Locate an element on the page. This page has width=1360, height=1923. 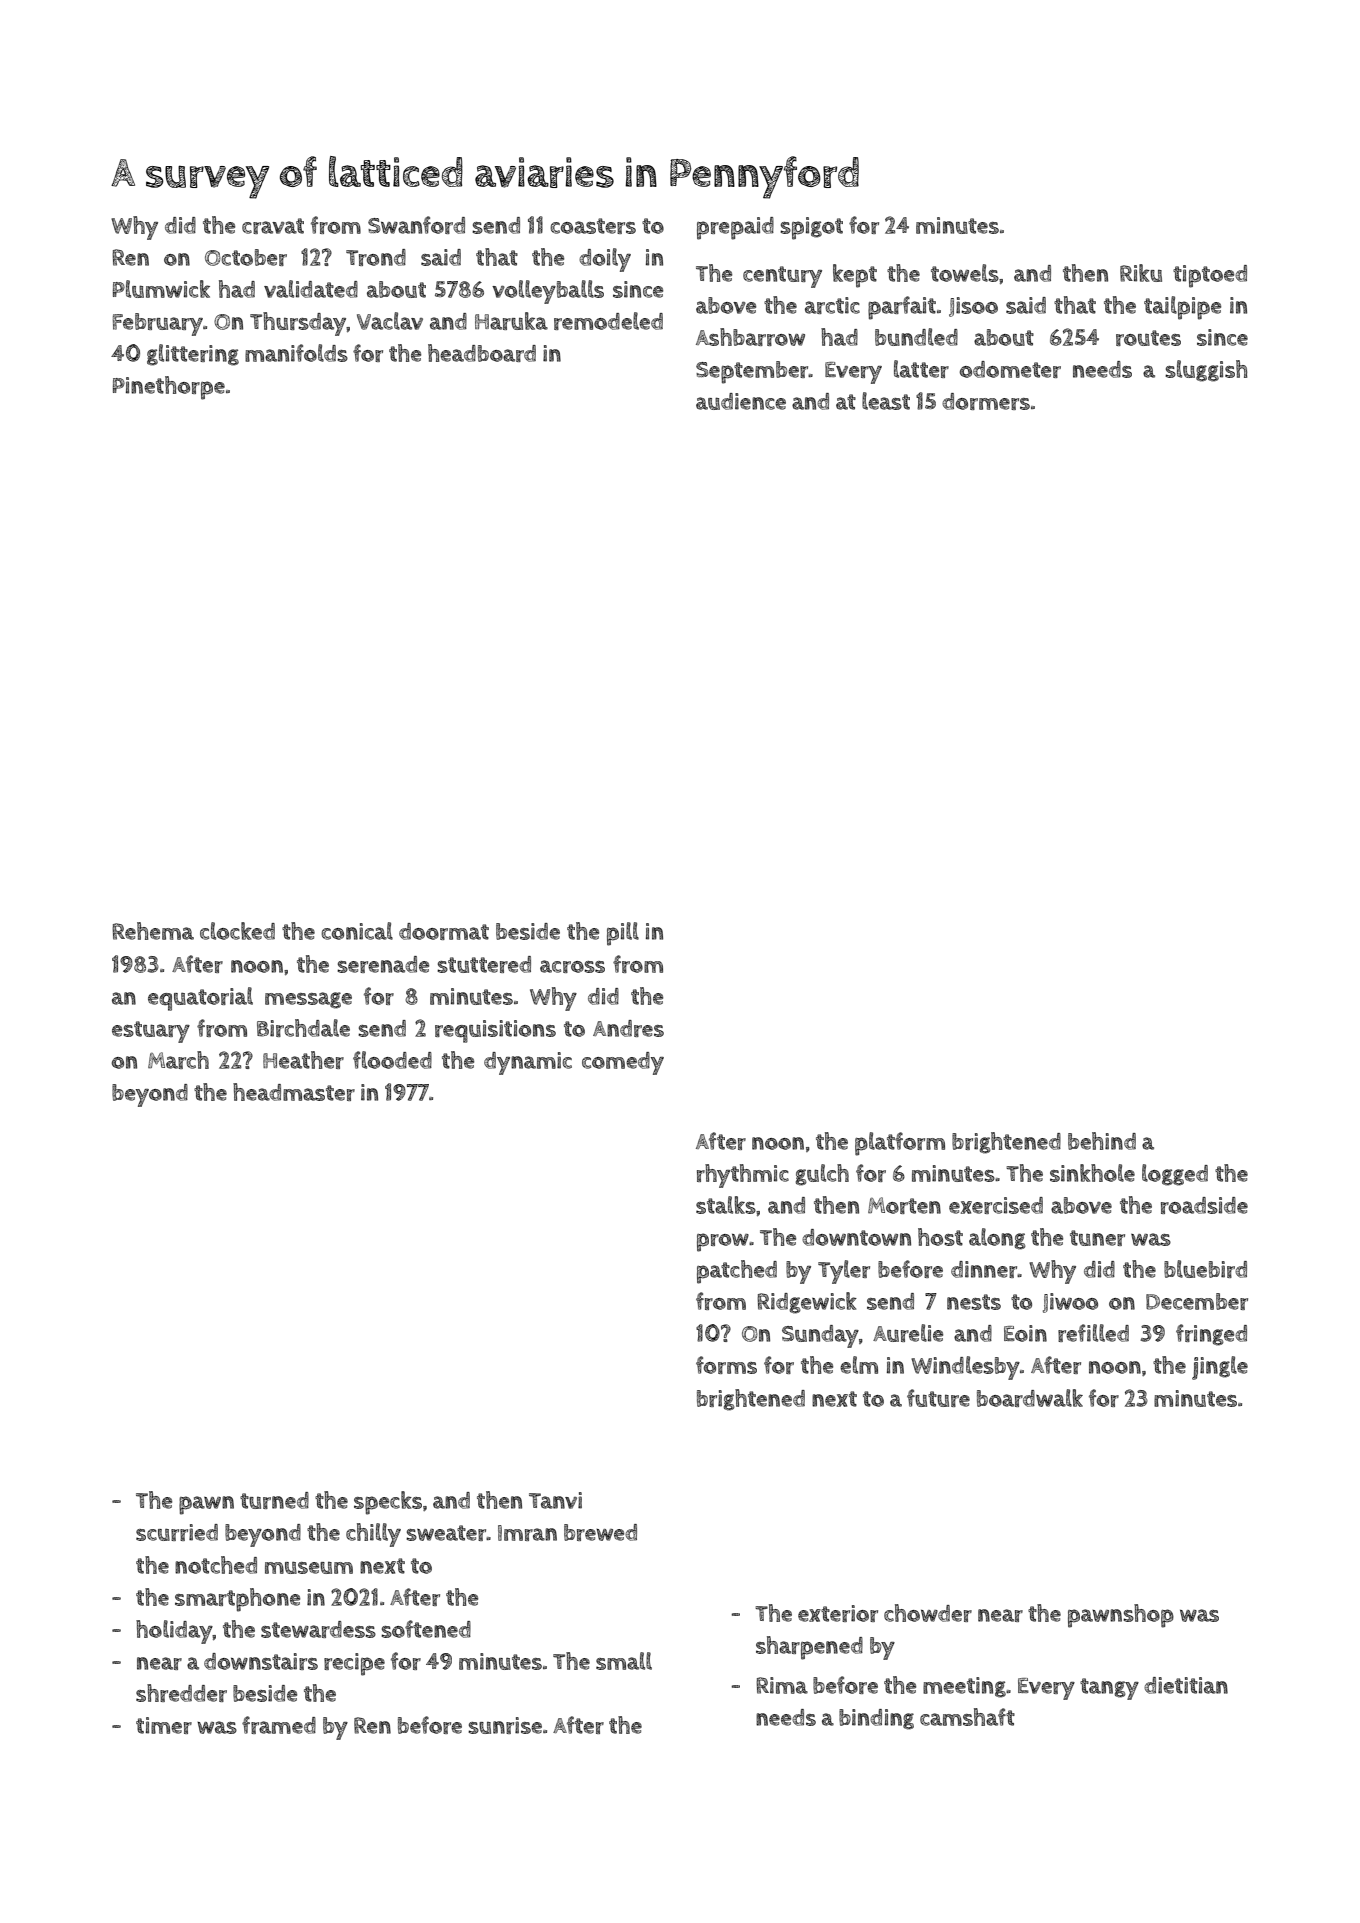
framed is located at coordinates (279, 1725).
